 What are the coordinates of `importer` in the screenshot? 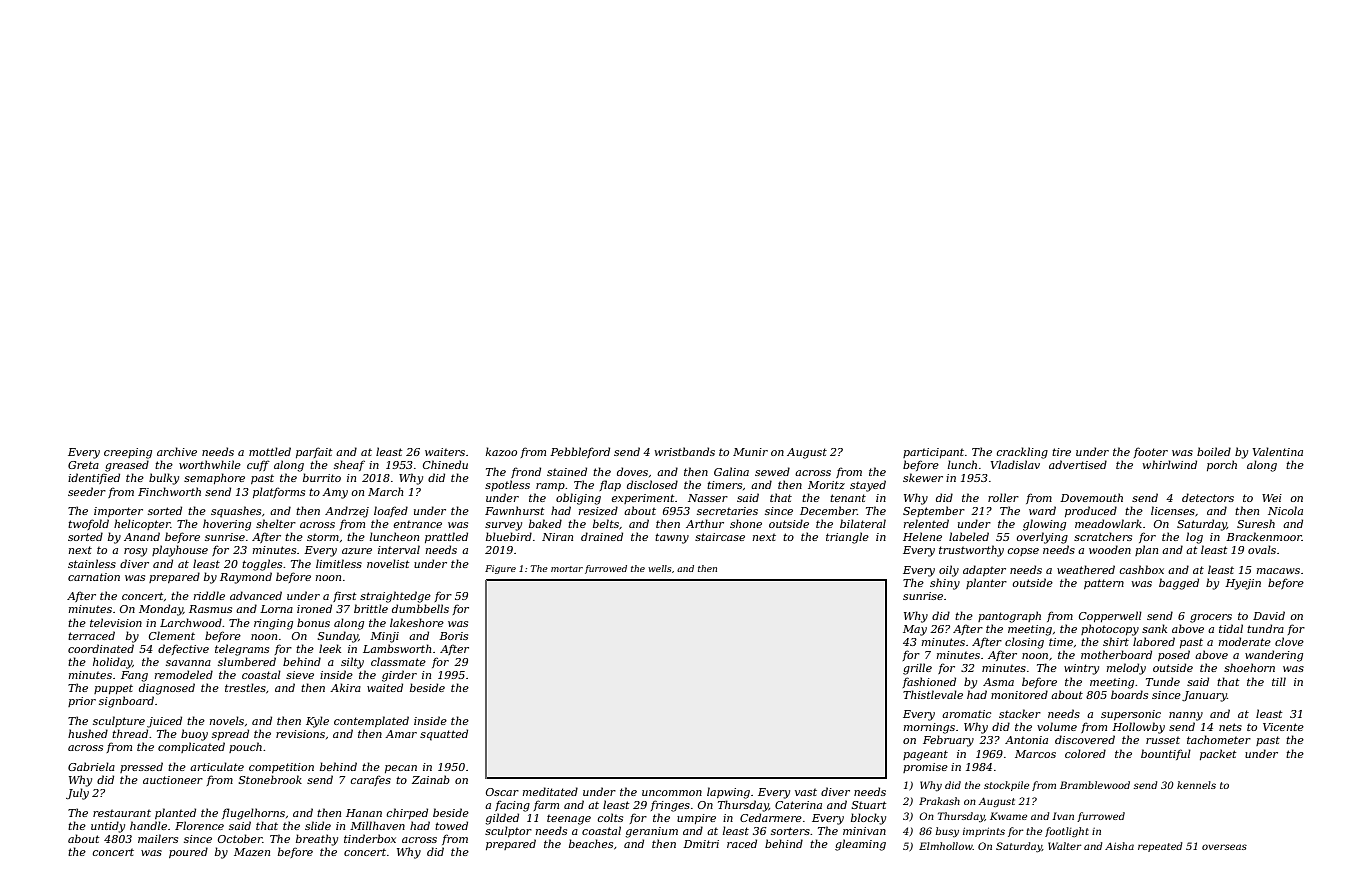 It's located at (118, 512).
